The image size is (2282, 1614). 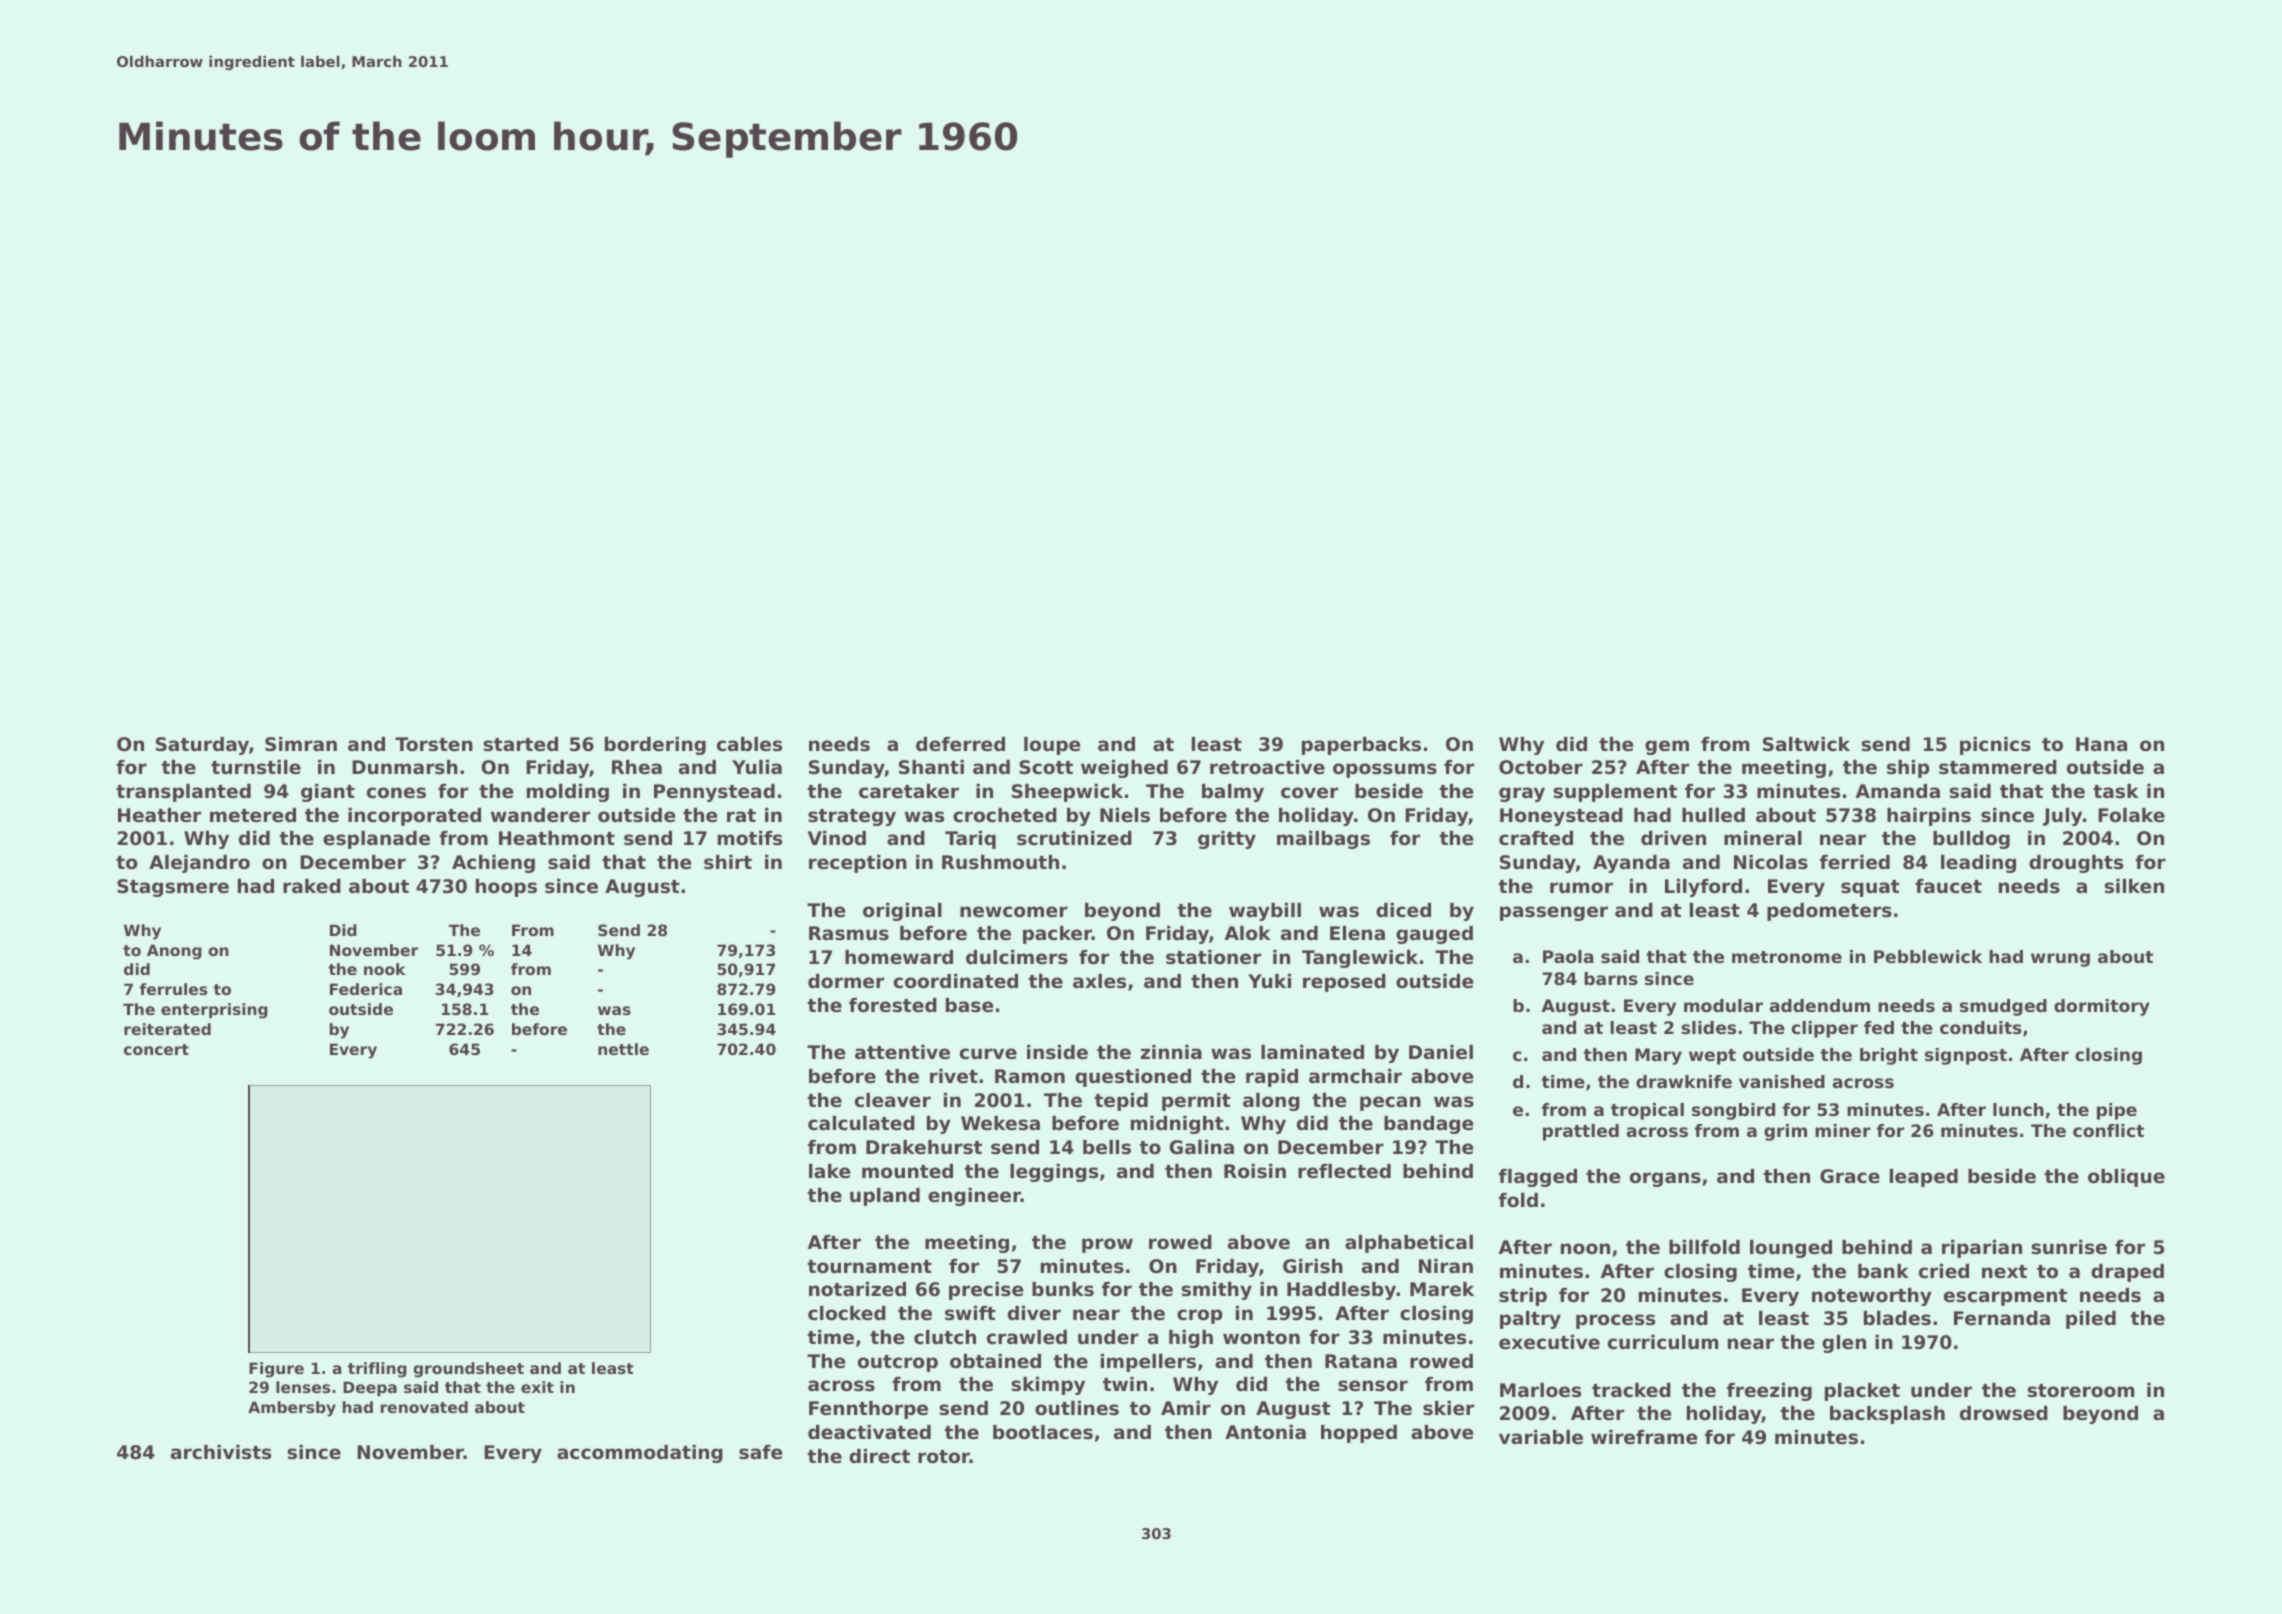 I want to click on Saturday, so click(x=202, y=746).
